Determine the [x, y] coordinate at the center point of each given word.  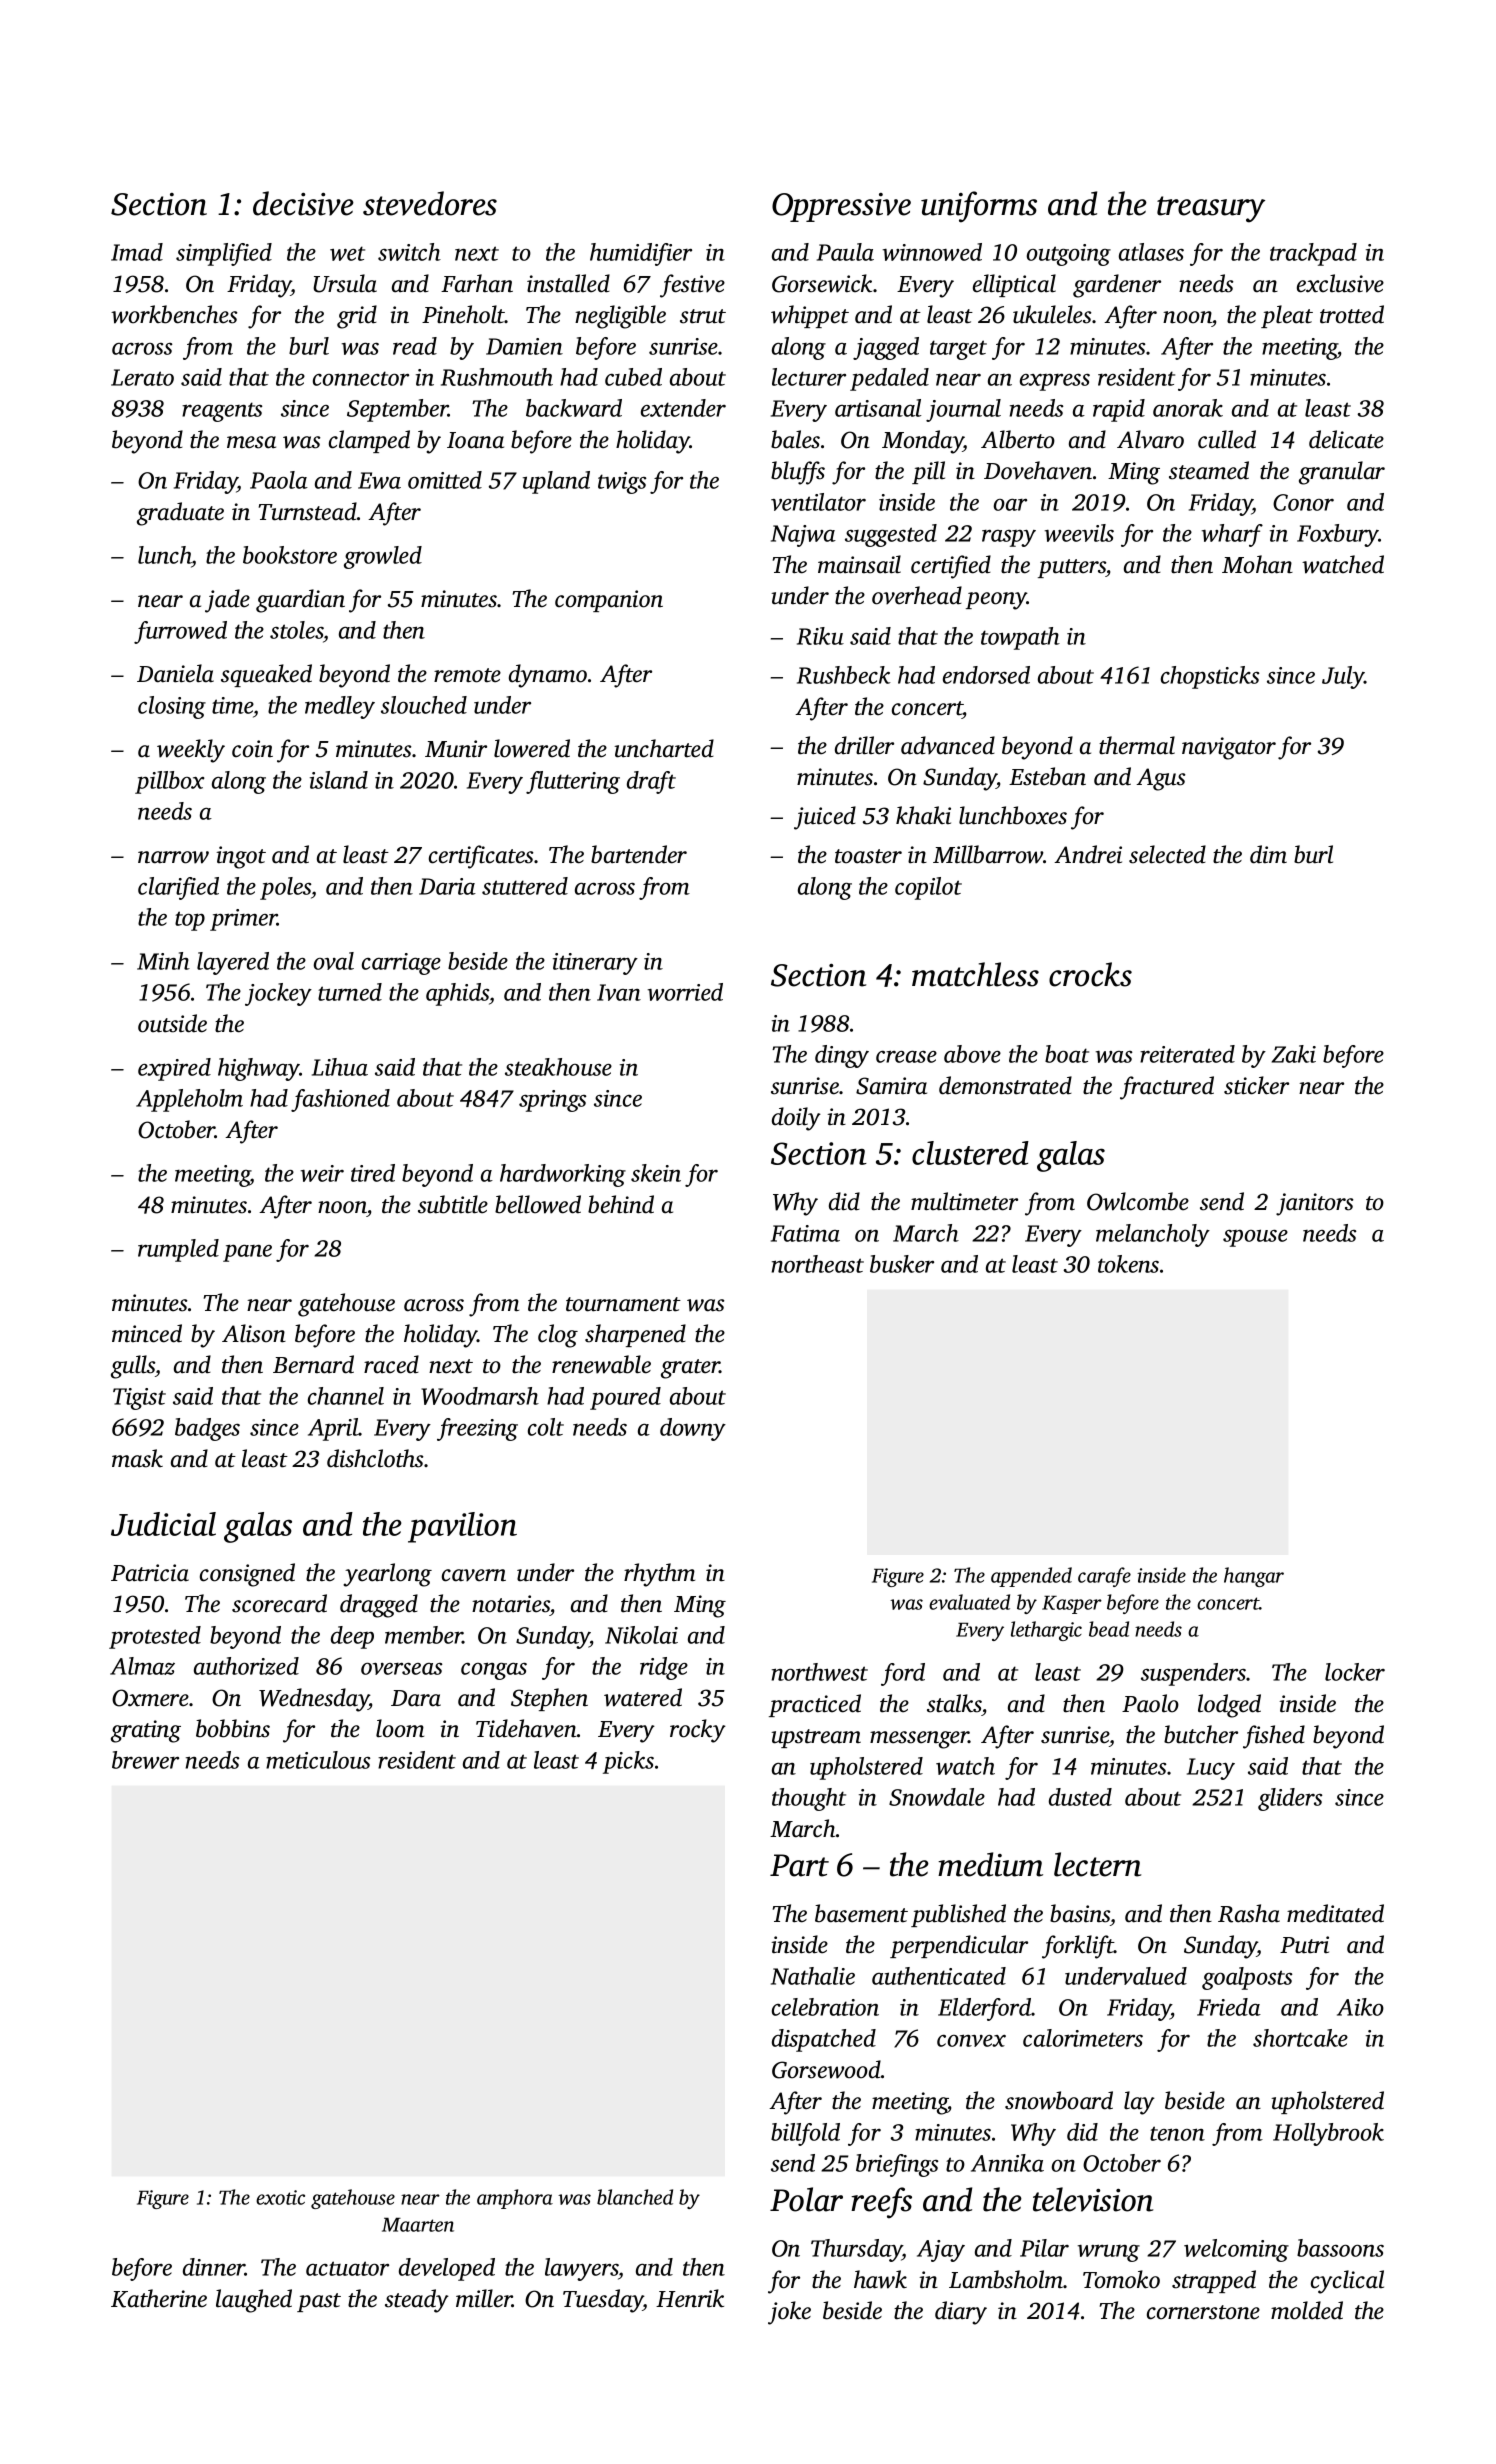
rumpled [178, 1250]
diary [961, 2313]
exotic [280, 2197]
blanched [635, 2197]
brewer [145, 1760]
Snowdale [937, 1797]
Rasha [1249, 1913]
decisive [303, 203]
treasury [1211, 209]
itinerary [595, 964]
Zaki [1294, 1054]
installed [568, 283]
